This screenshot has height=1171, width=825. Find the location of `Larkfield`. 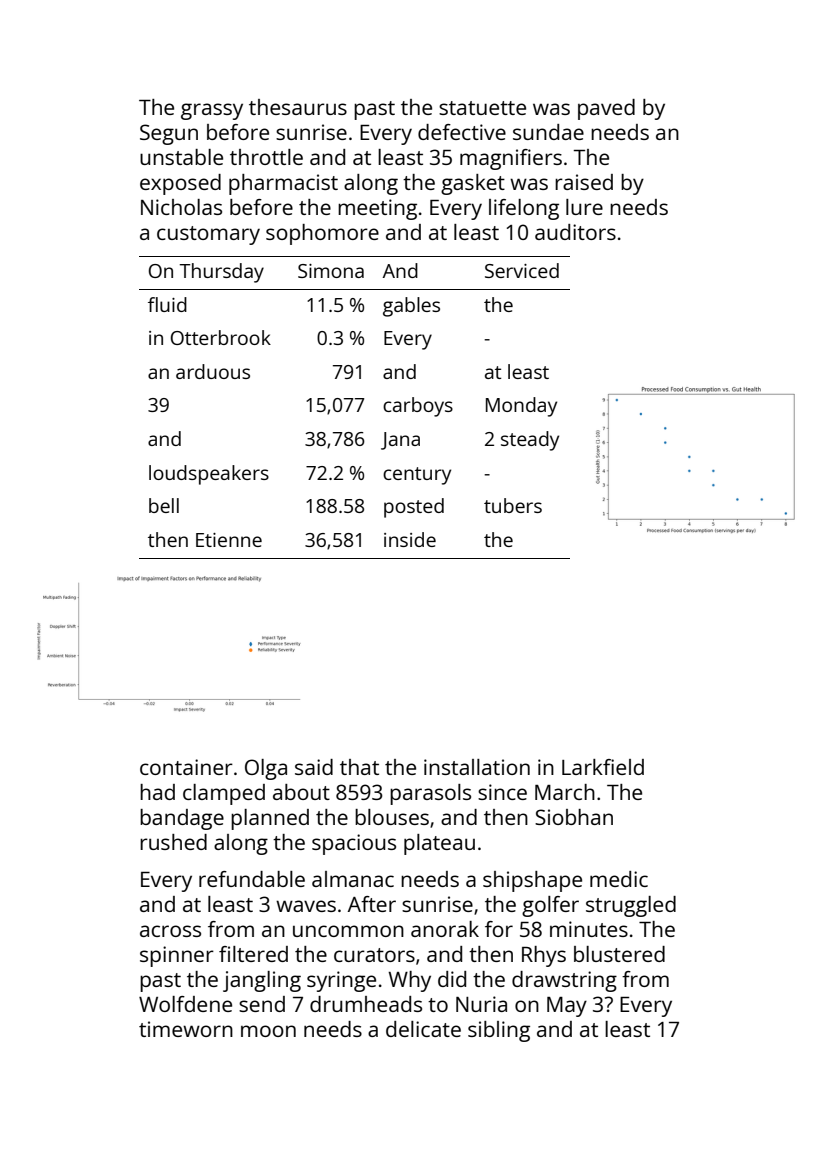

Larkfield is located at coordinates (603, 767).
